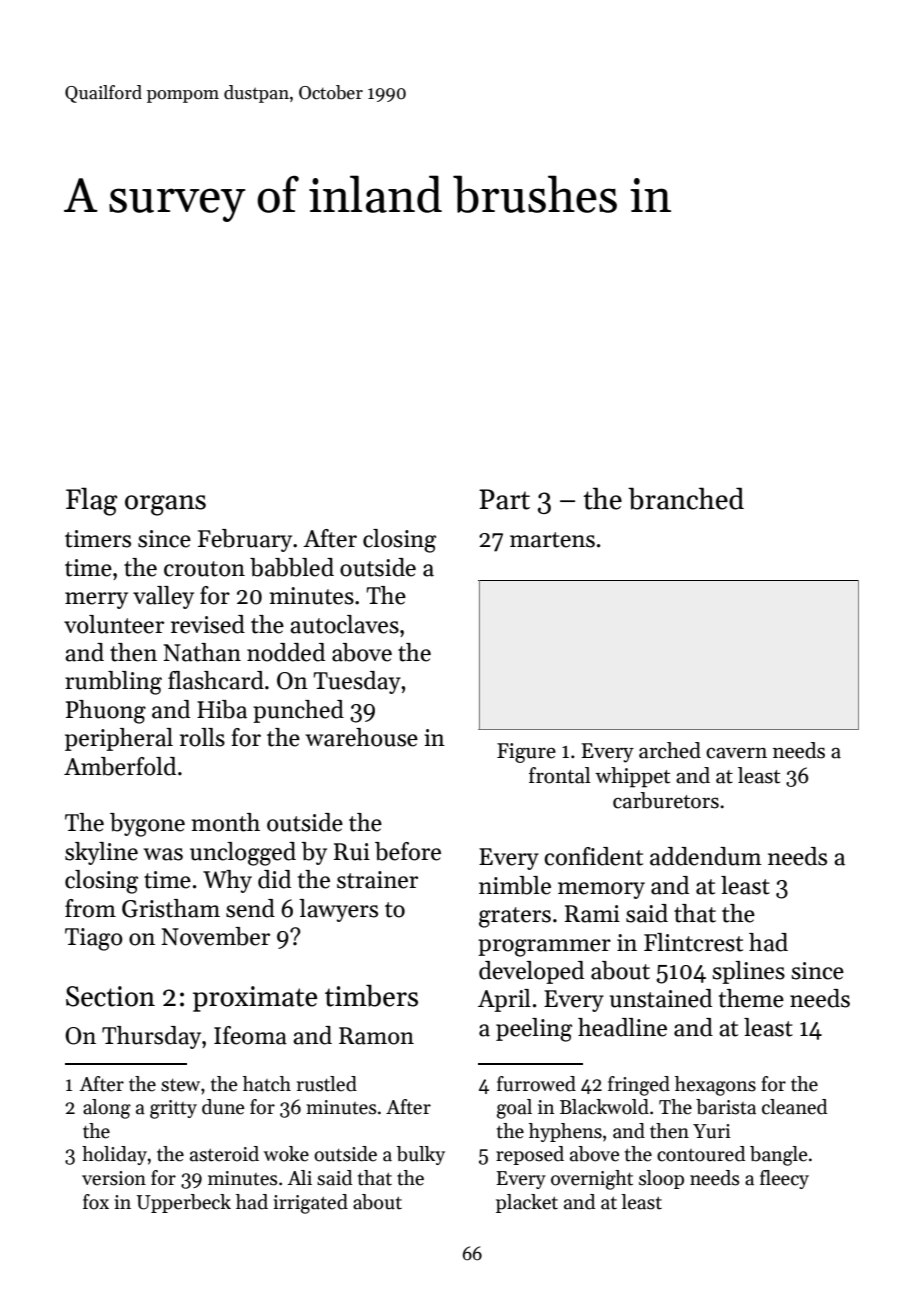 The height and width of the page is (1311, 924). Describe the element at coordinates (527, 1203) in the page. I see `placket` at that location.
